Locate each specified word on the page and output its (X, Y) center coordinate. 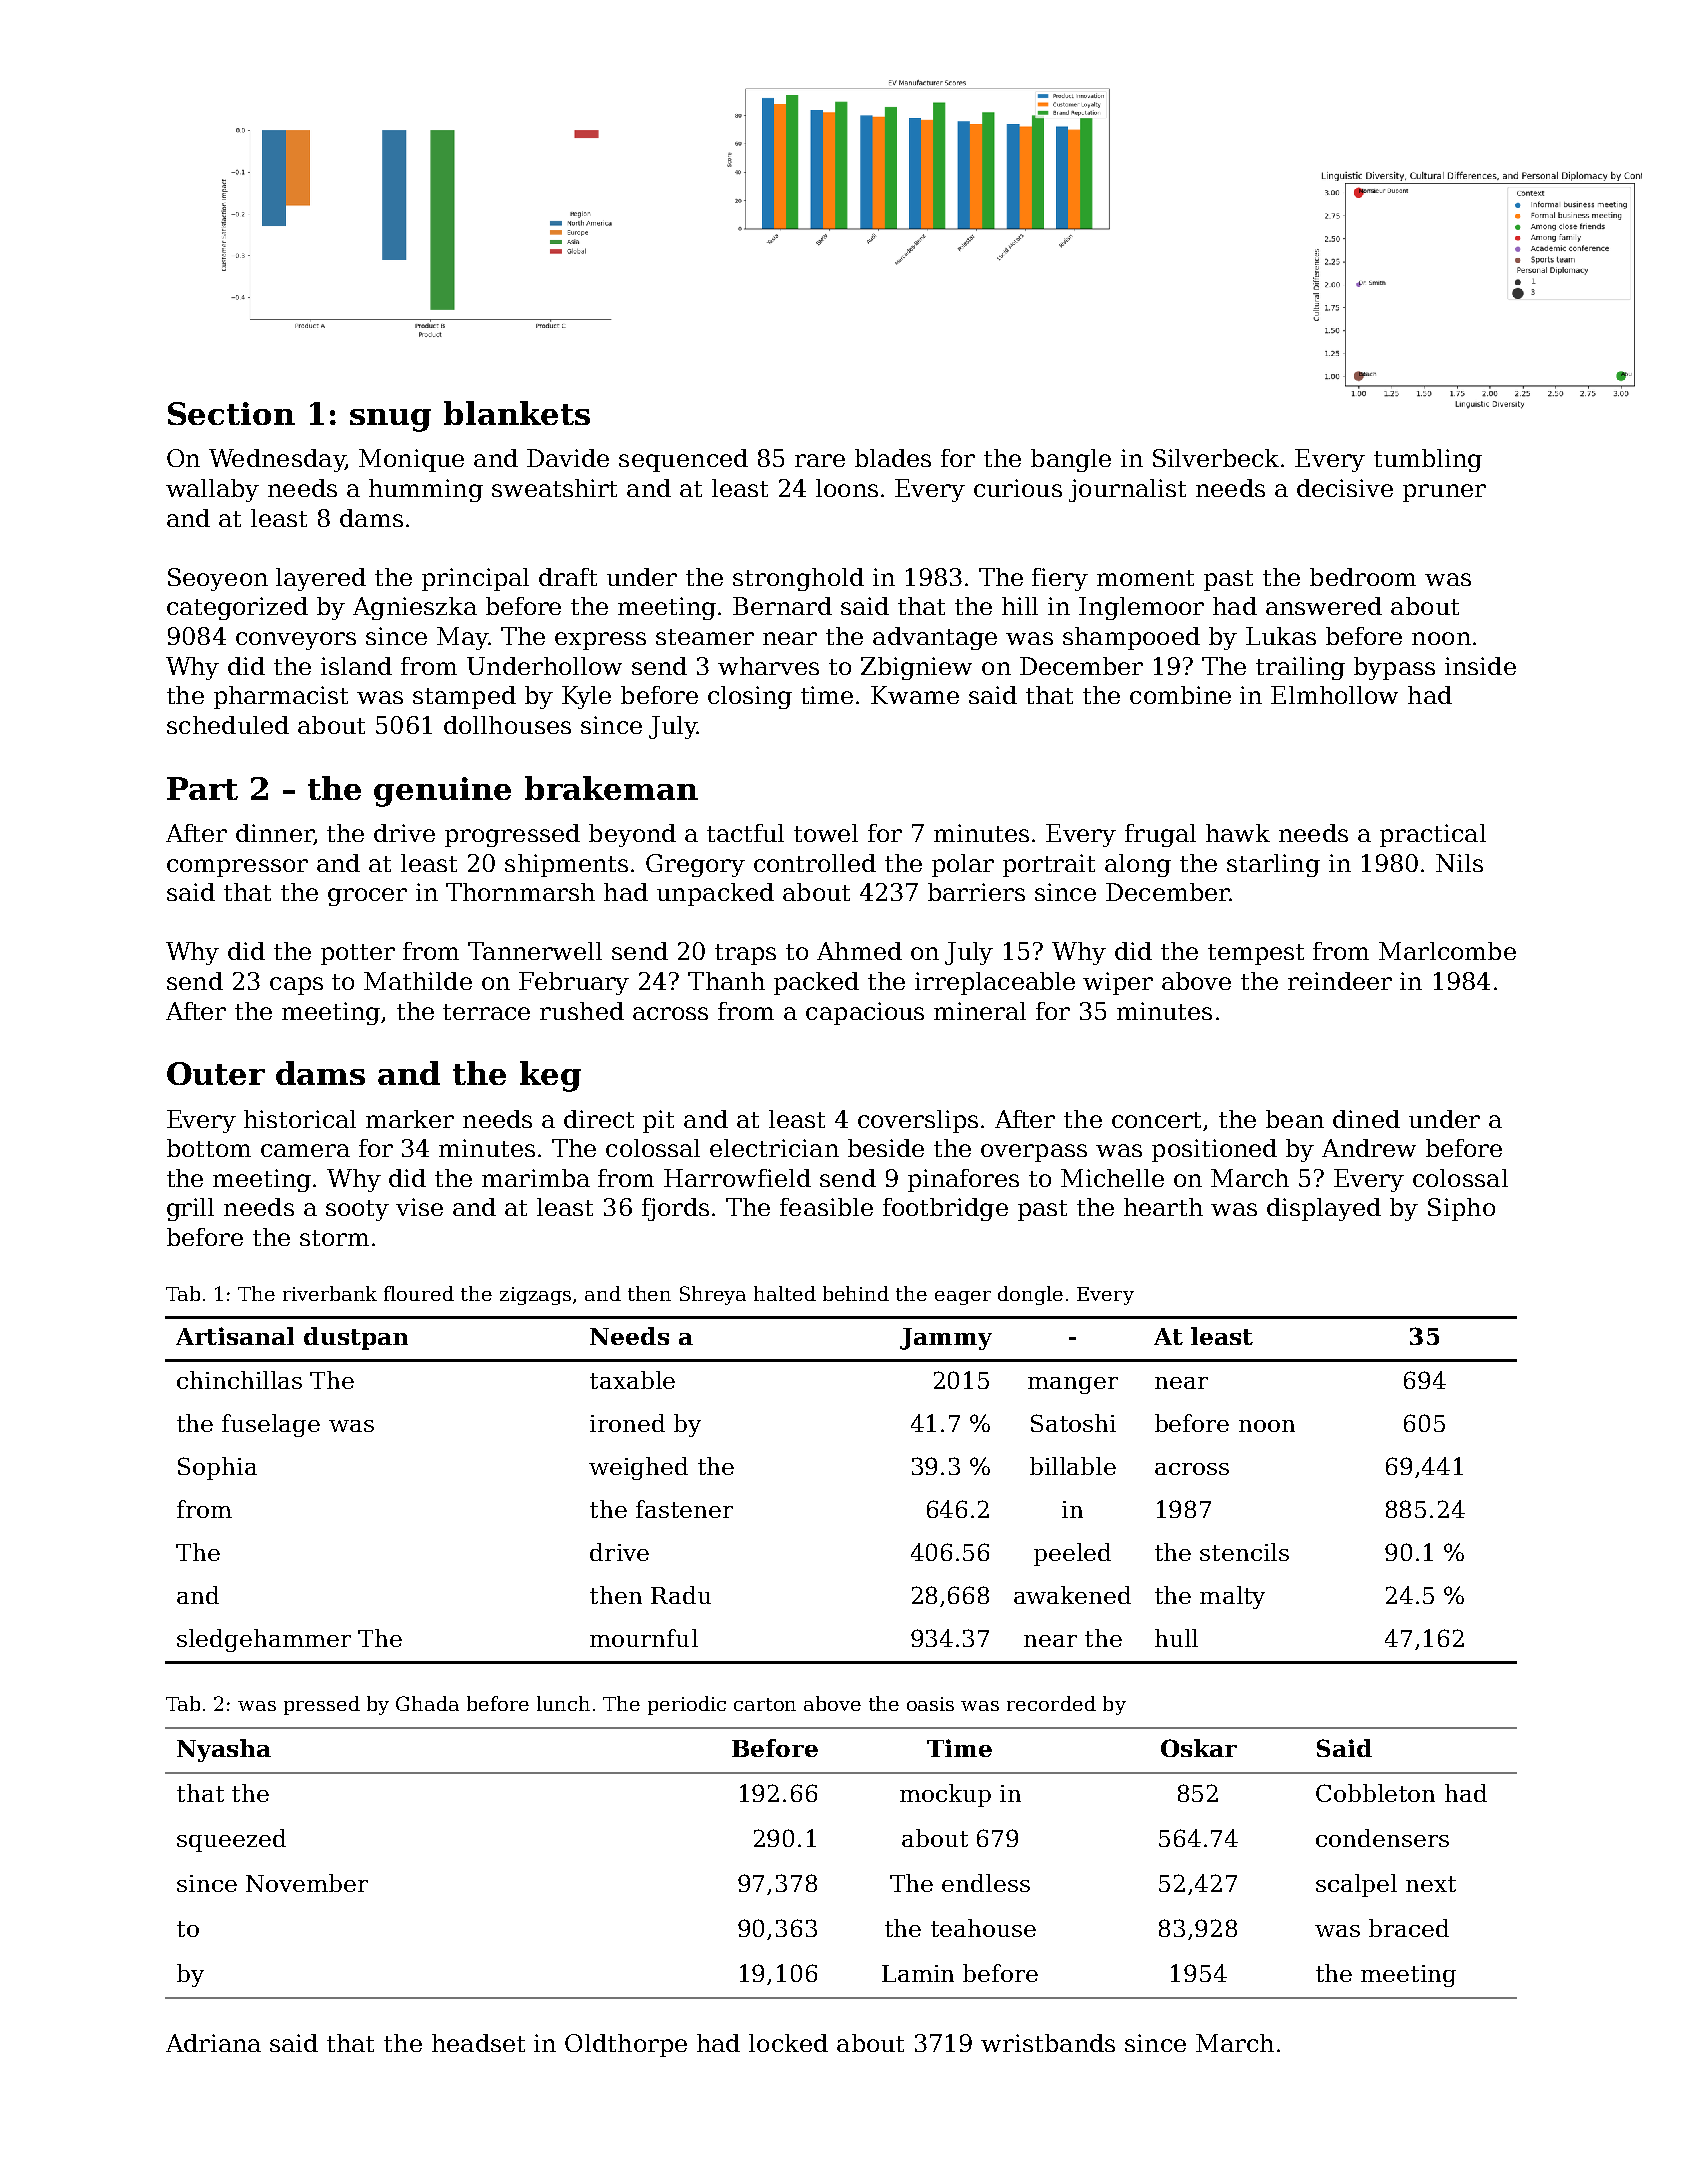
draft (568, 577)
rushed (582, 1011)
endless (986, 1883)
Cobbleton (1375, 1793)
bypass (1394, 668)
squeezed (231, 1840)
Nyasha (224, 1750)
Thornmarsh (520, 892)
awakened (1072, 1595)
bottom (209, 1148)
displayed (1324, 1209)
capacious (865, 1013)
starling (1273, 865)
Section (231, 413)
